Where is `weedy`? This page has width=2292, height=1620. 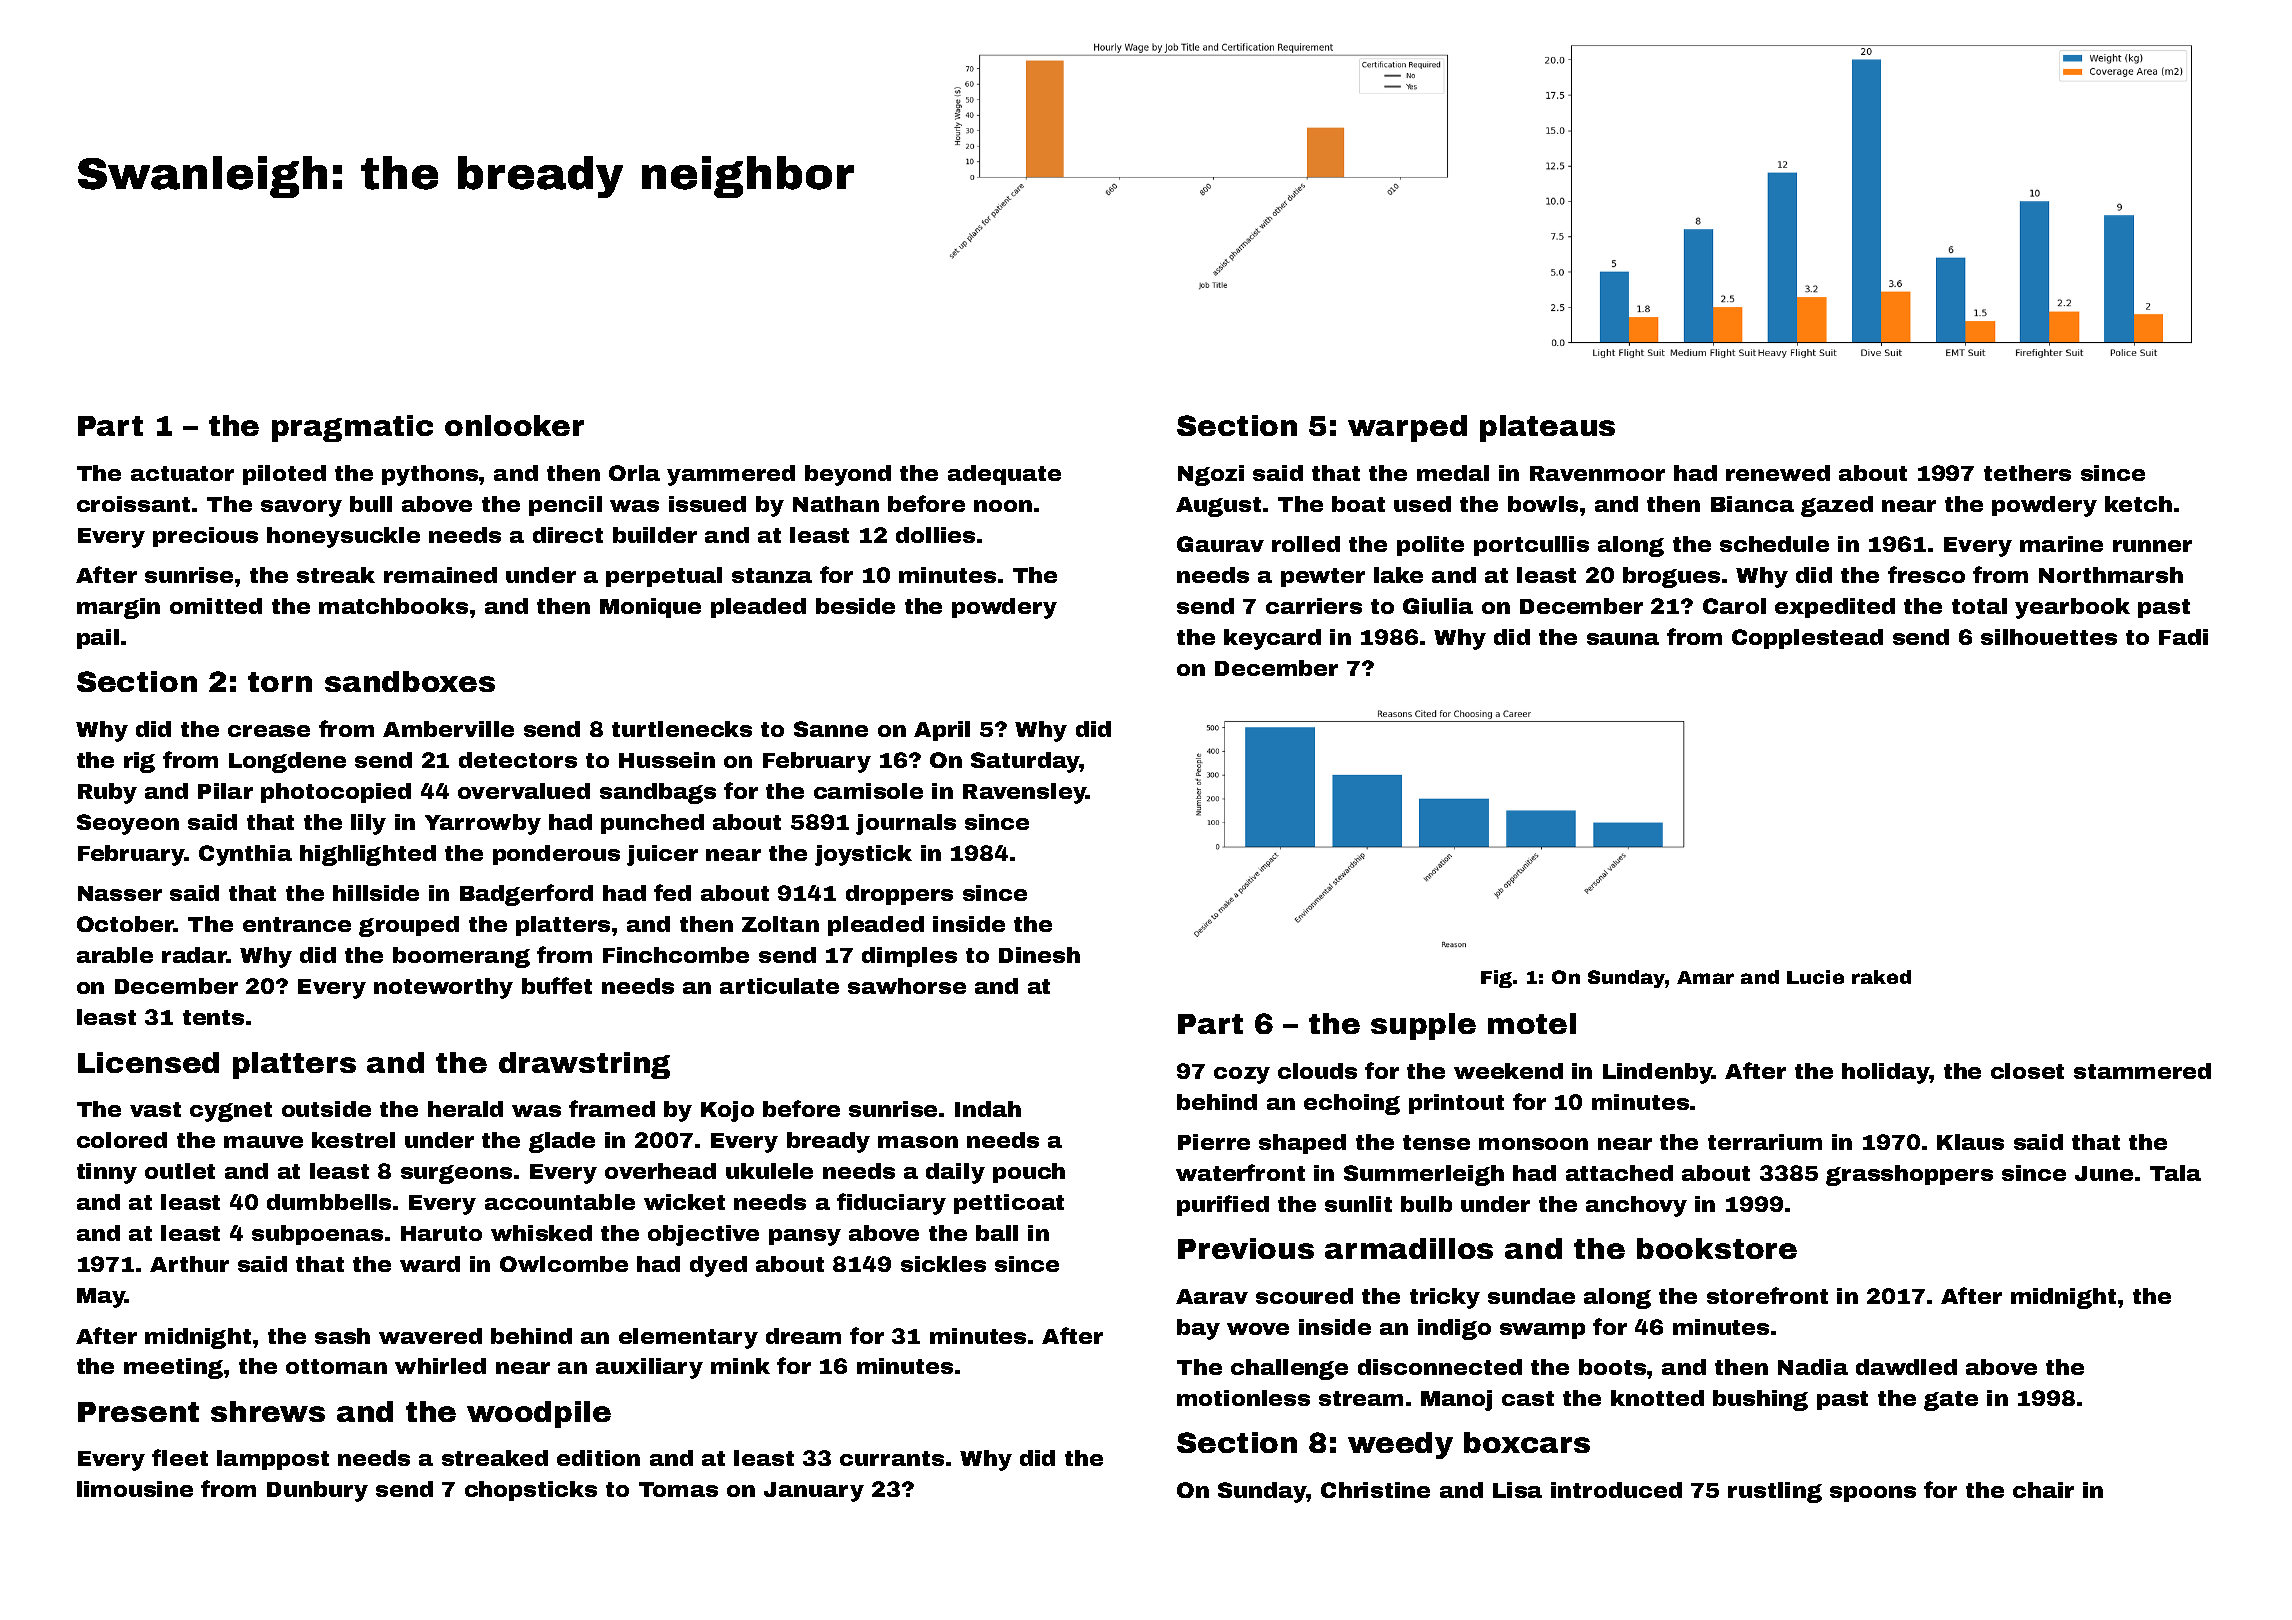
weedy is located at coordinates (1400, 1445).
